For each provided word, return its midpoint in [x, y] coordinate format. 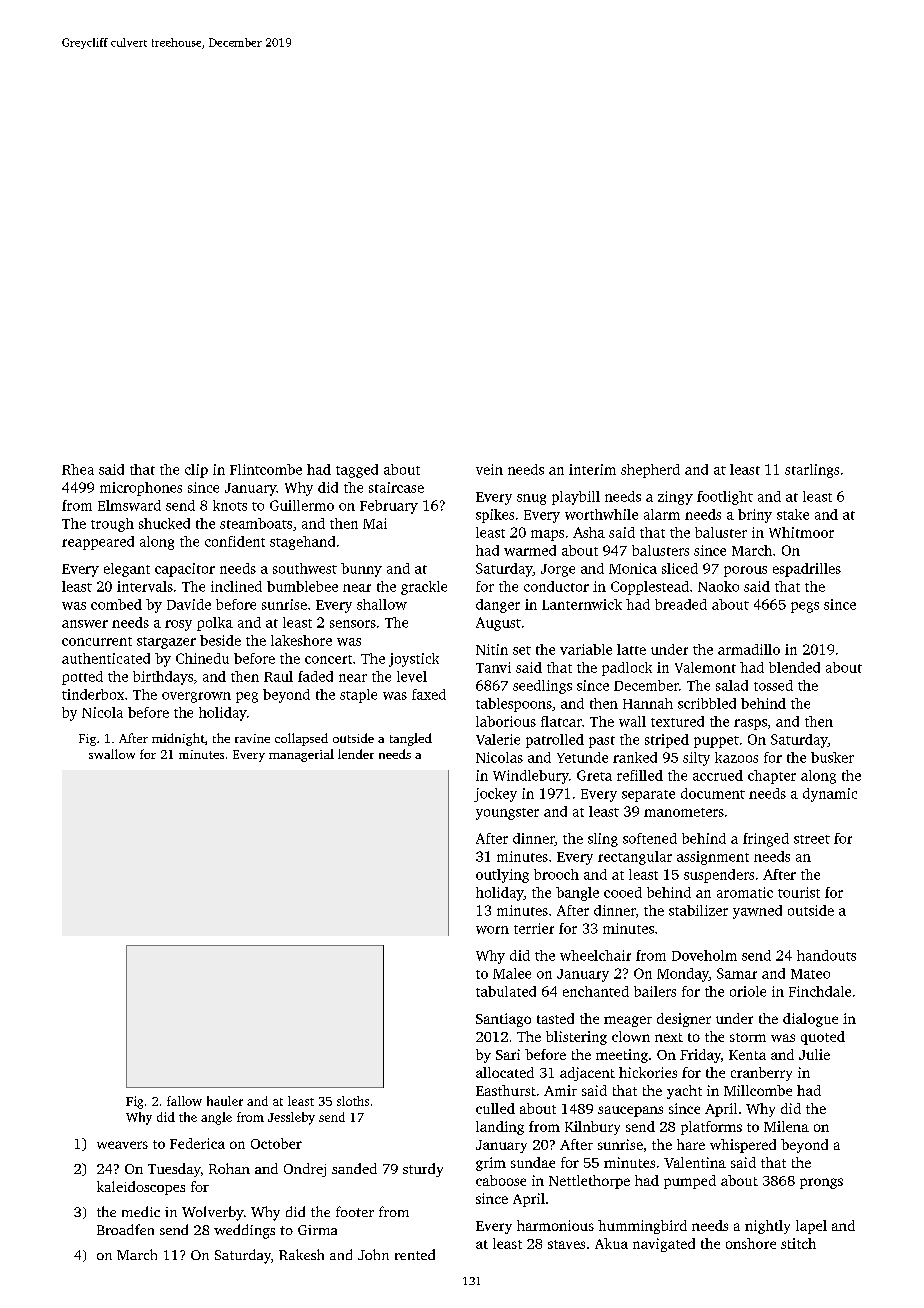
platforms [711, 1128]
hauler [225, 1101]
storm [748, 1037]
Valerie [498, 739]
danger [498, 606]
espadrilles [807, 570]
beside [220, 640]
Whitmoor [801, 532]
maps [547, 535]
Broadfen [125, 1229]
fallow [184, 1101]
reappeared [98, 543]
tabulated [506, 991]
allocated [505, 1072]
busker [832, 757]
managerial [301, 755]
